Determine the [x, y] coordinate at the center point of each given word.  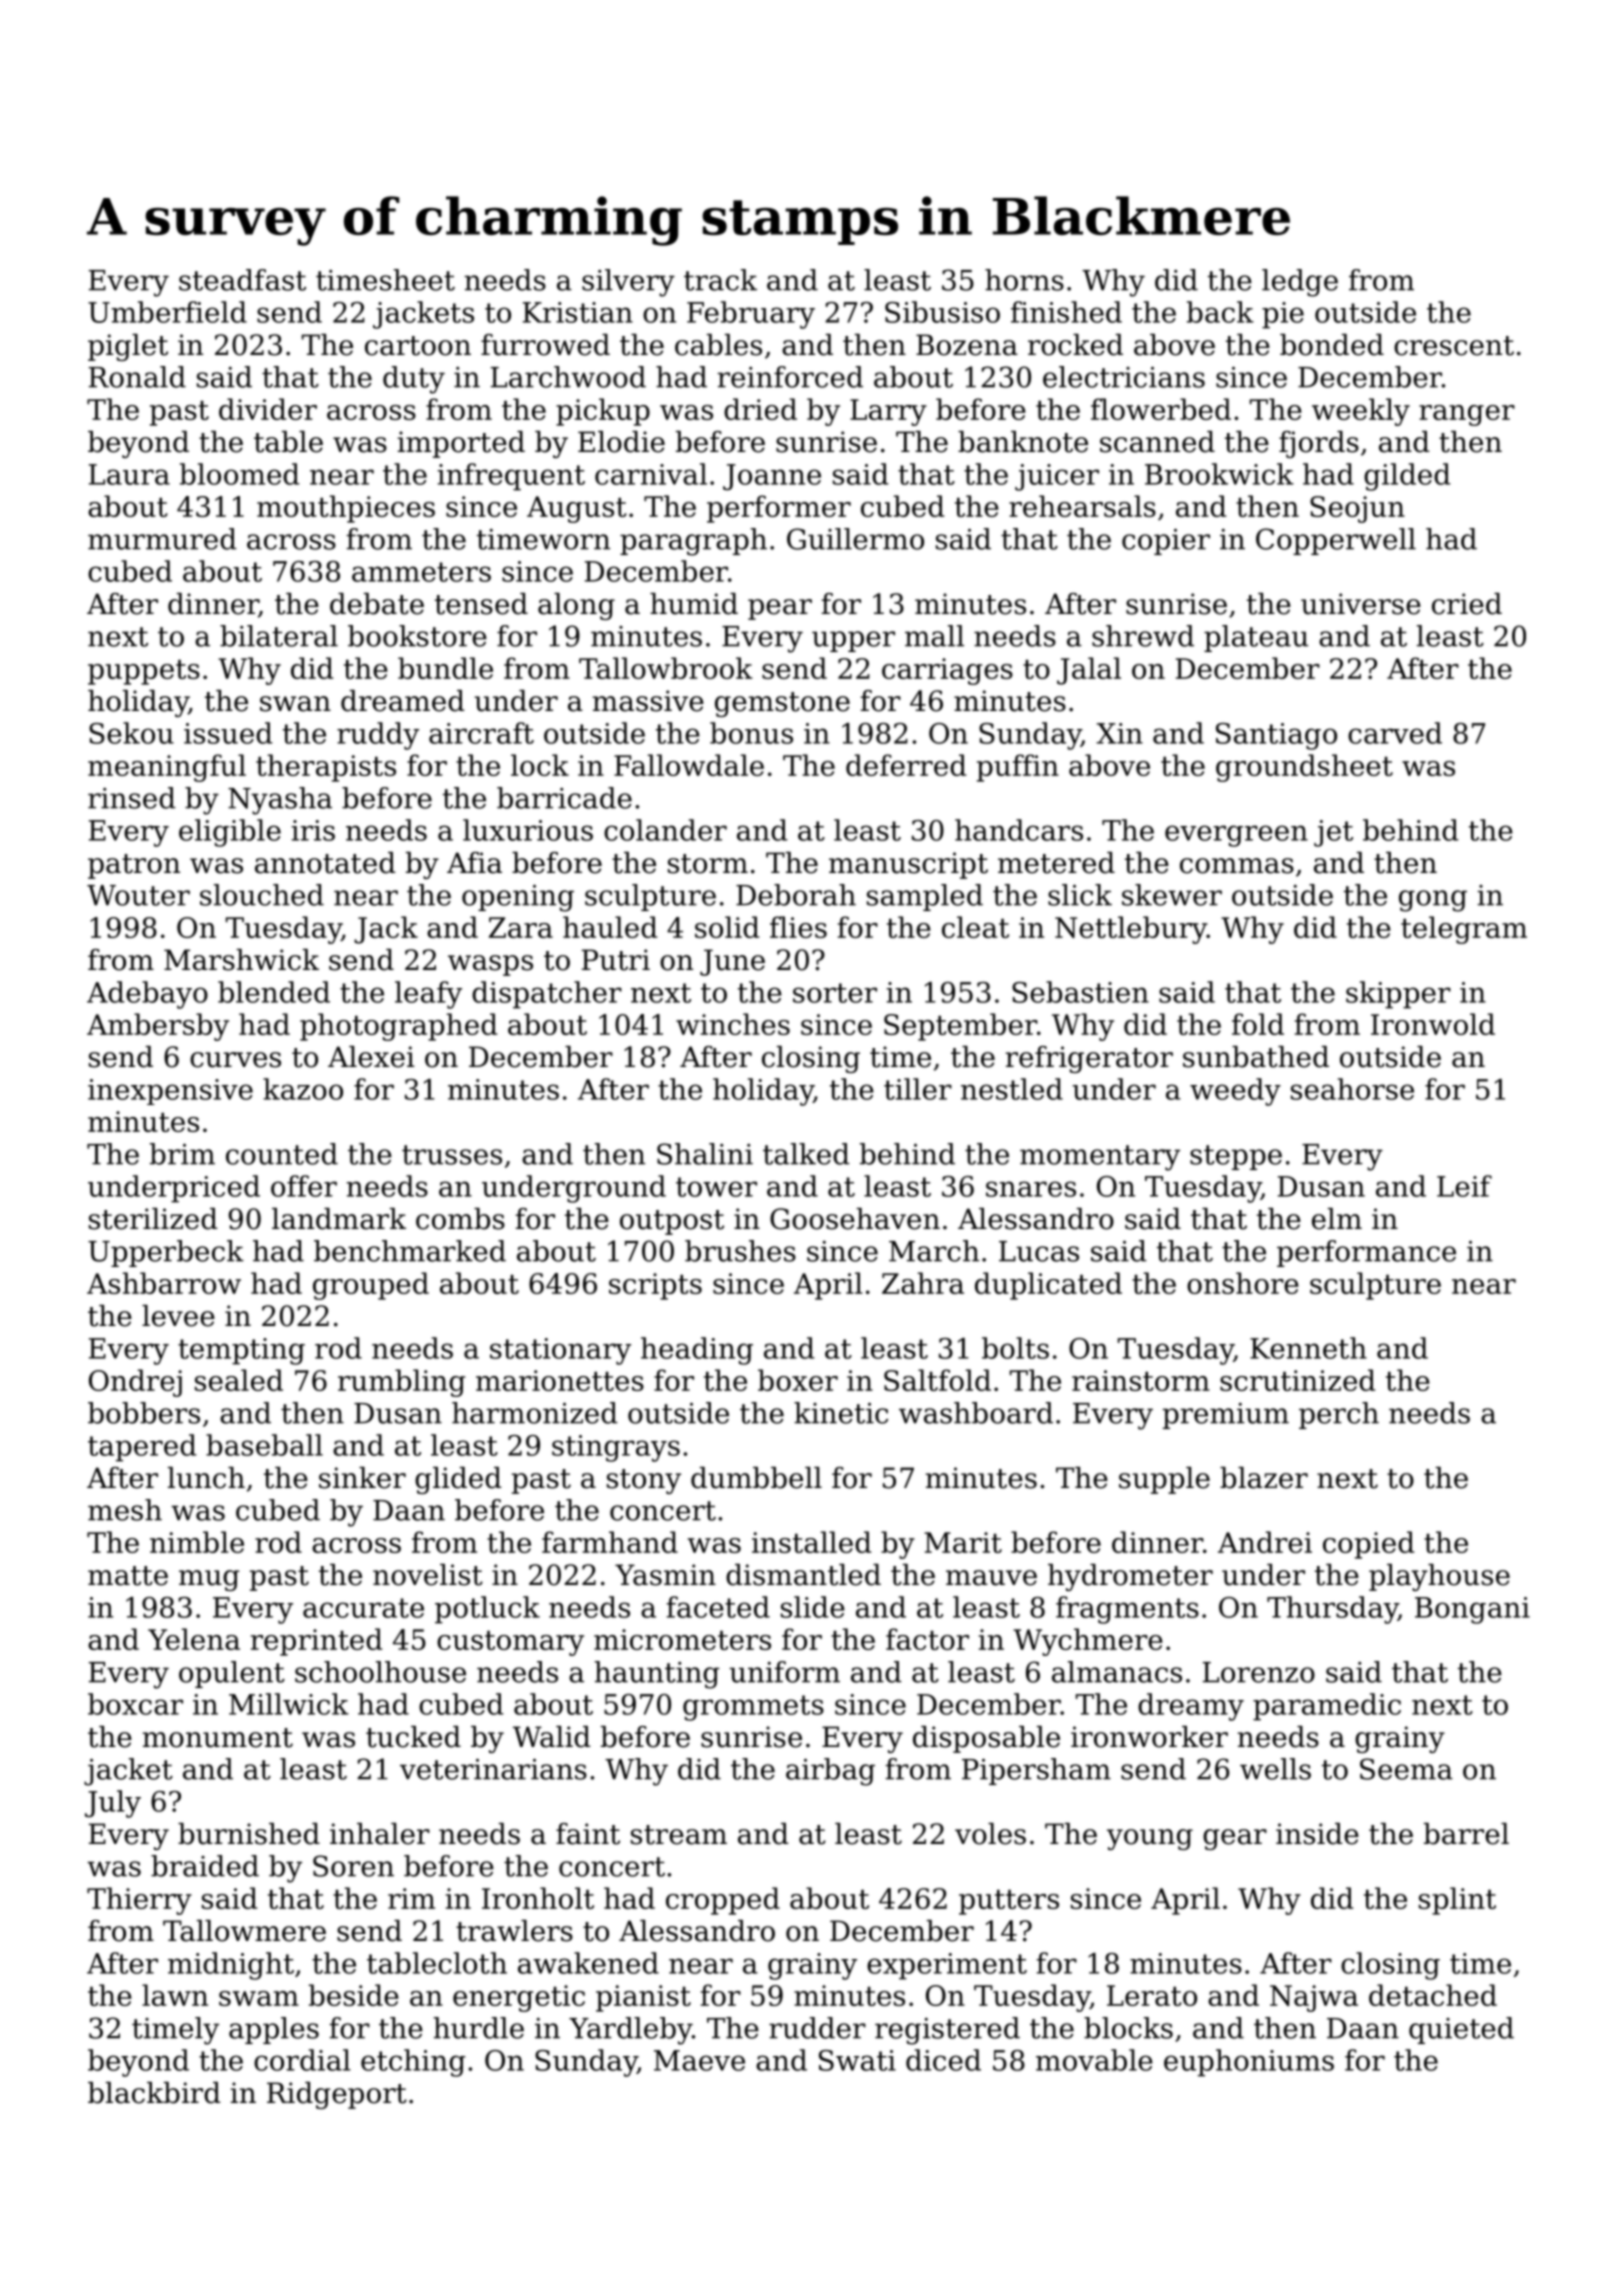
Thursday [1332, 1610]
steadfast [242, 280]
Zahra [923, 1283]
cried [1467, 604]
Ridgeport [337, 2095]
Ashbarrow [164, 1283]
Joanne [772, 477]
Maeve [699, 2060]
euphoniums [1249, 2063]
